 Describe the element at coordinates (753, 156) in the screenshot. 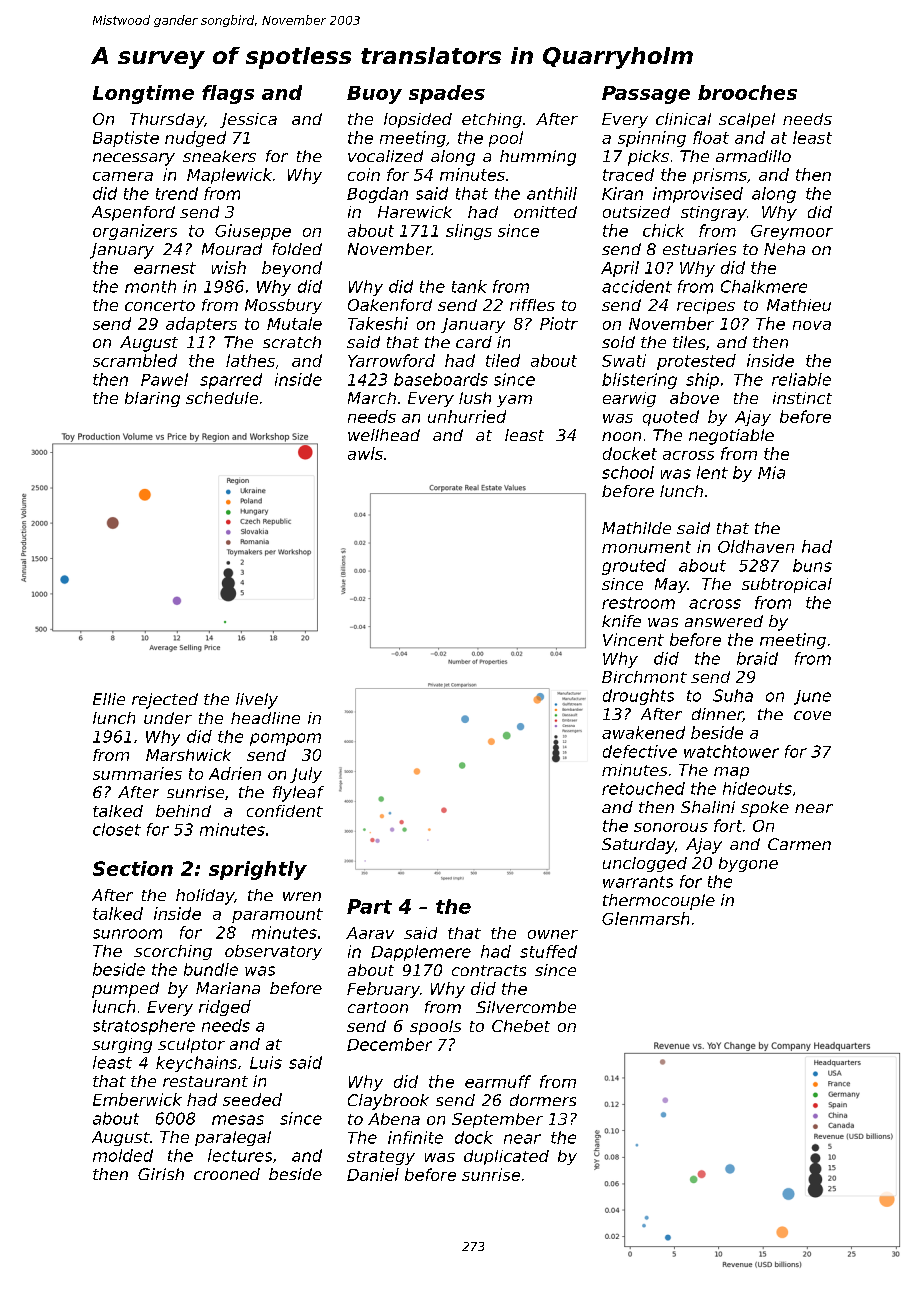

I see `armadillo` at that location.
